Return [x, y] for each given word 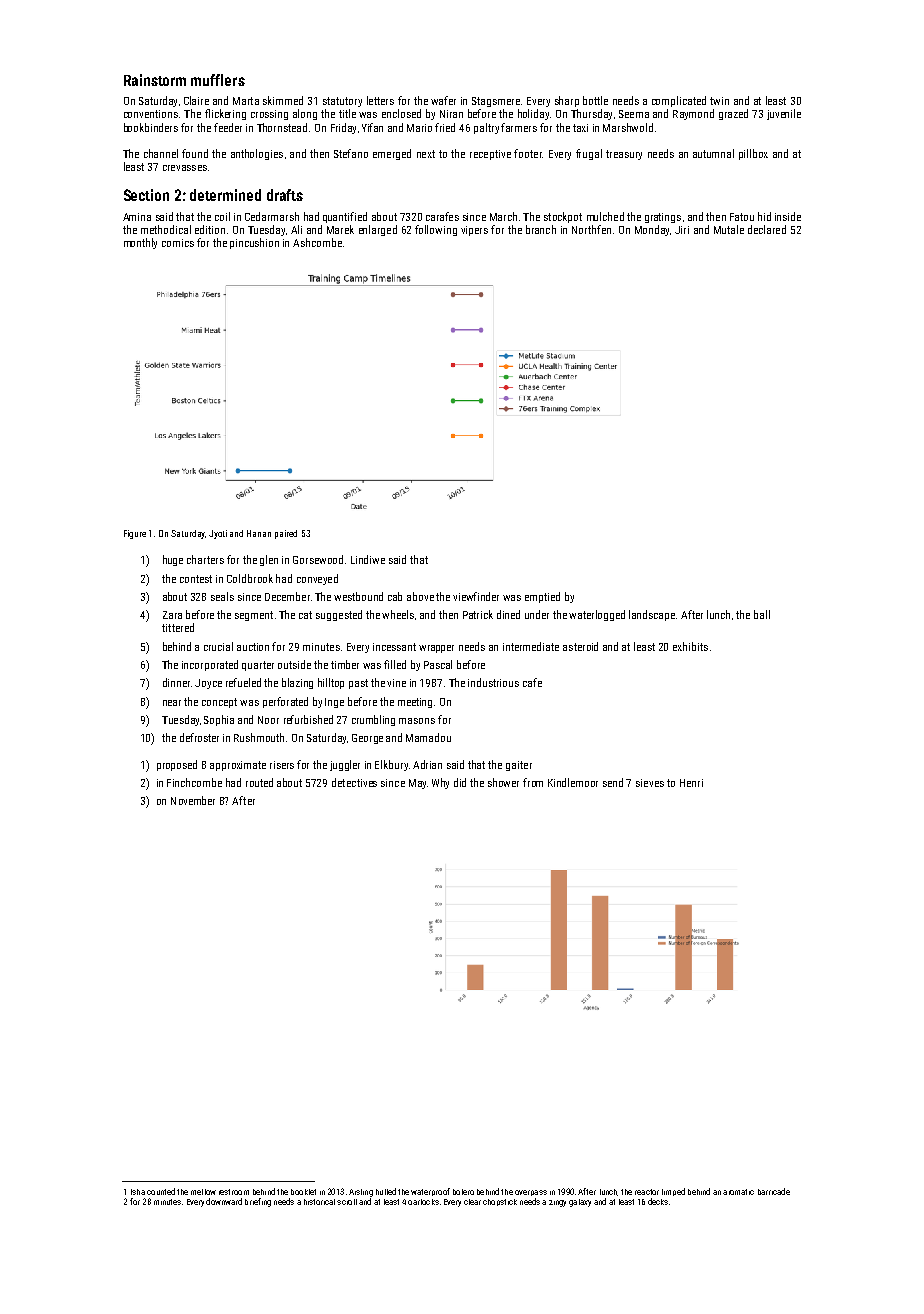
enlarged [378, 230]
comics [178, 243]
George [367, 739]
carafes [442, 216]
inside [788, 216]
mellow [203, 1192]
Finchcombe [194, 782]
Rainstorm [155, 80]
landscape [652, 615]
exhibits [690, 646]
